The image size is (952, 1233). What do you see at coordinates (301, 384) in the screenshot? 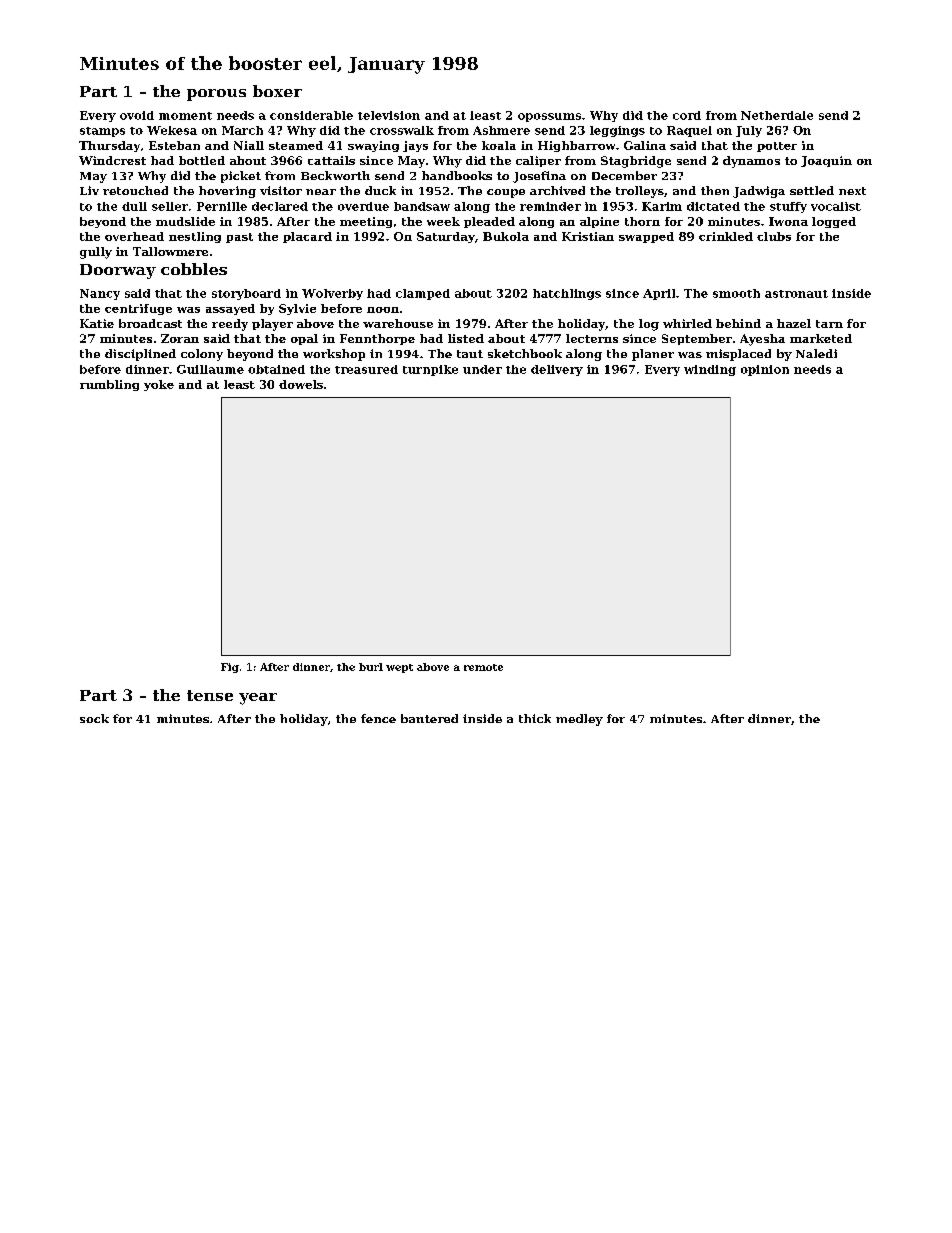
I see `dowels` at bounding box center [301, 384].
